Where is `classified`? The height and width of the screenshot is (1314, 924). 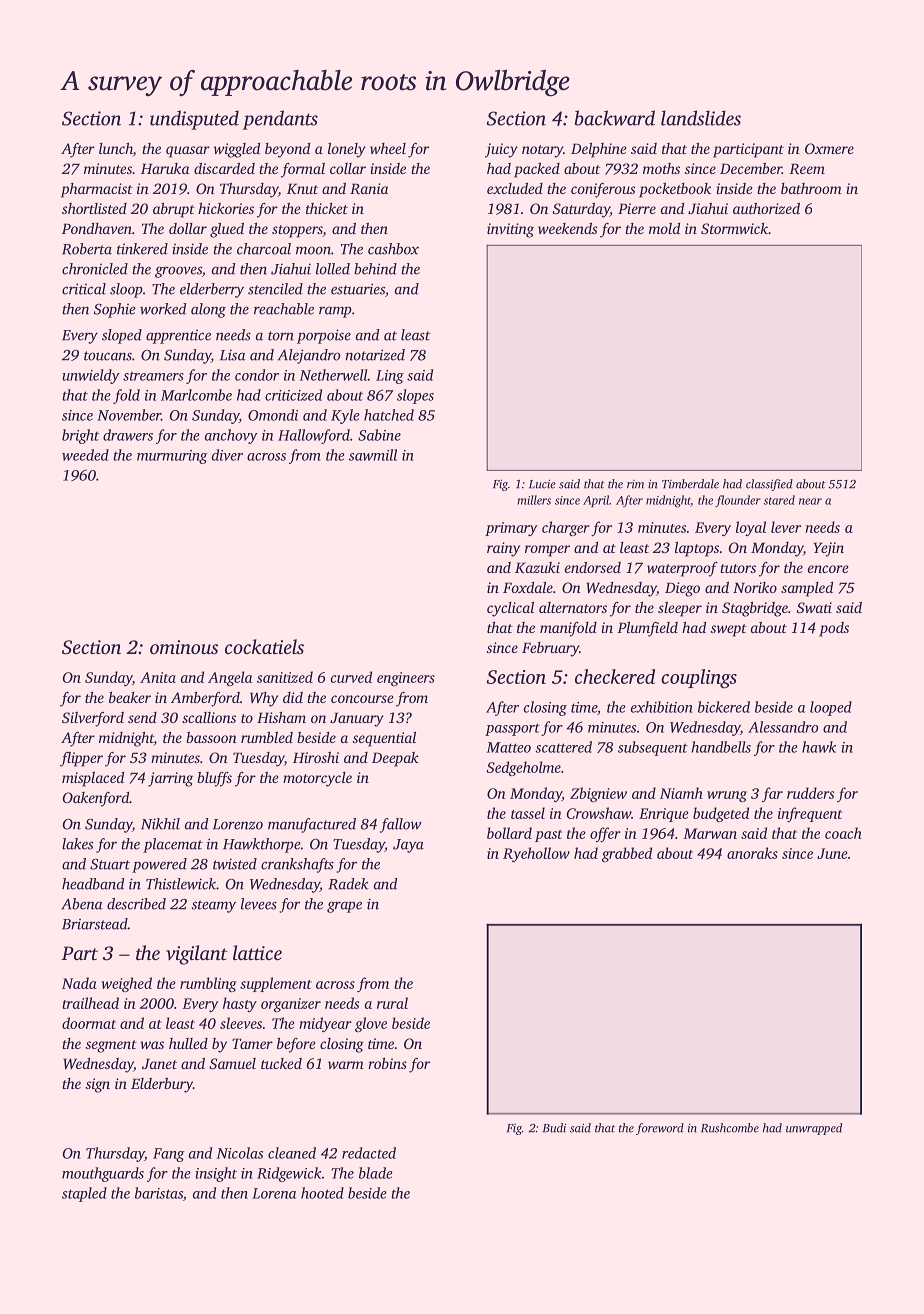
classified is located at coordinates (769, 485).
